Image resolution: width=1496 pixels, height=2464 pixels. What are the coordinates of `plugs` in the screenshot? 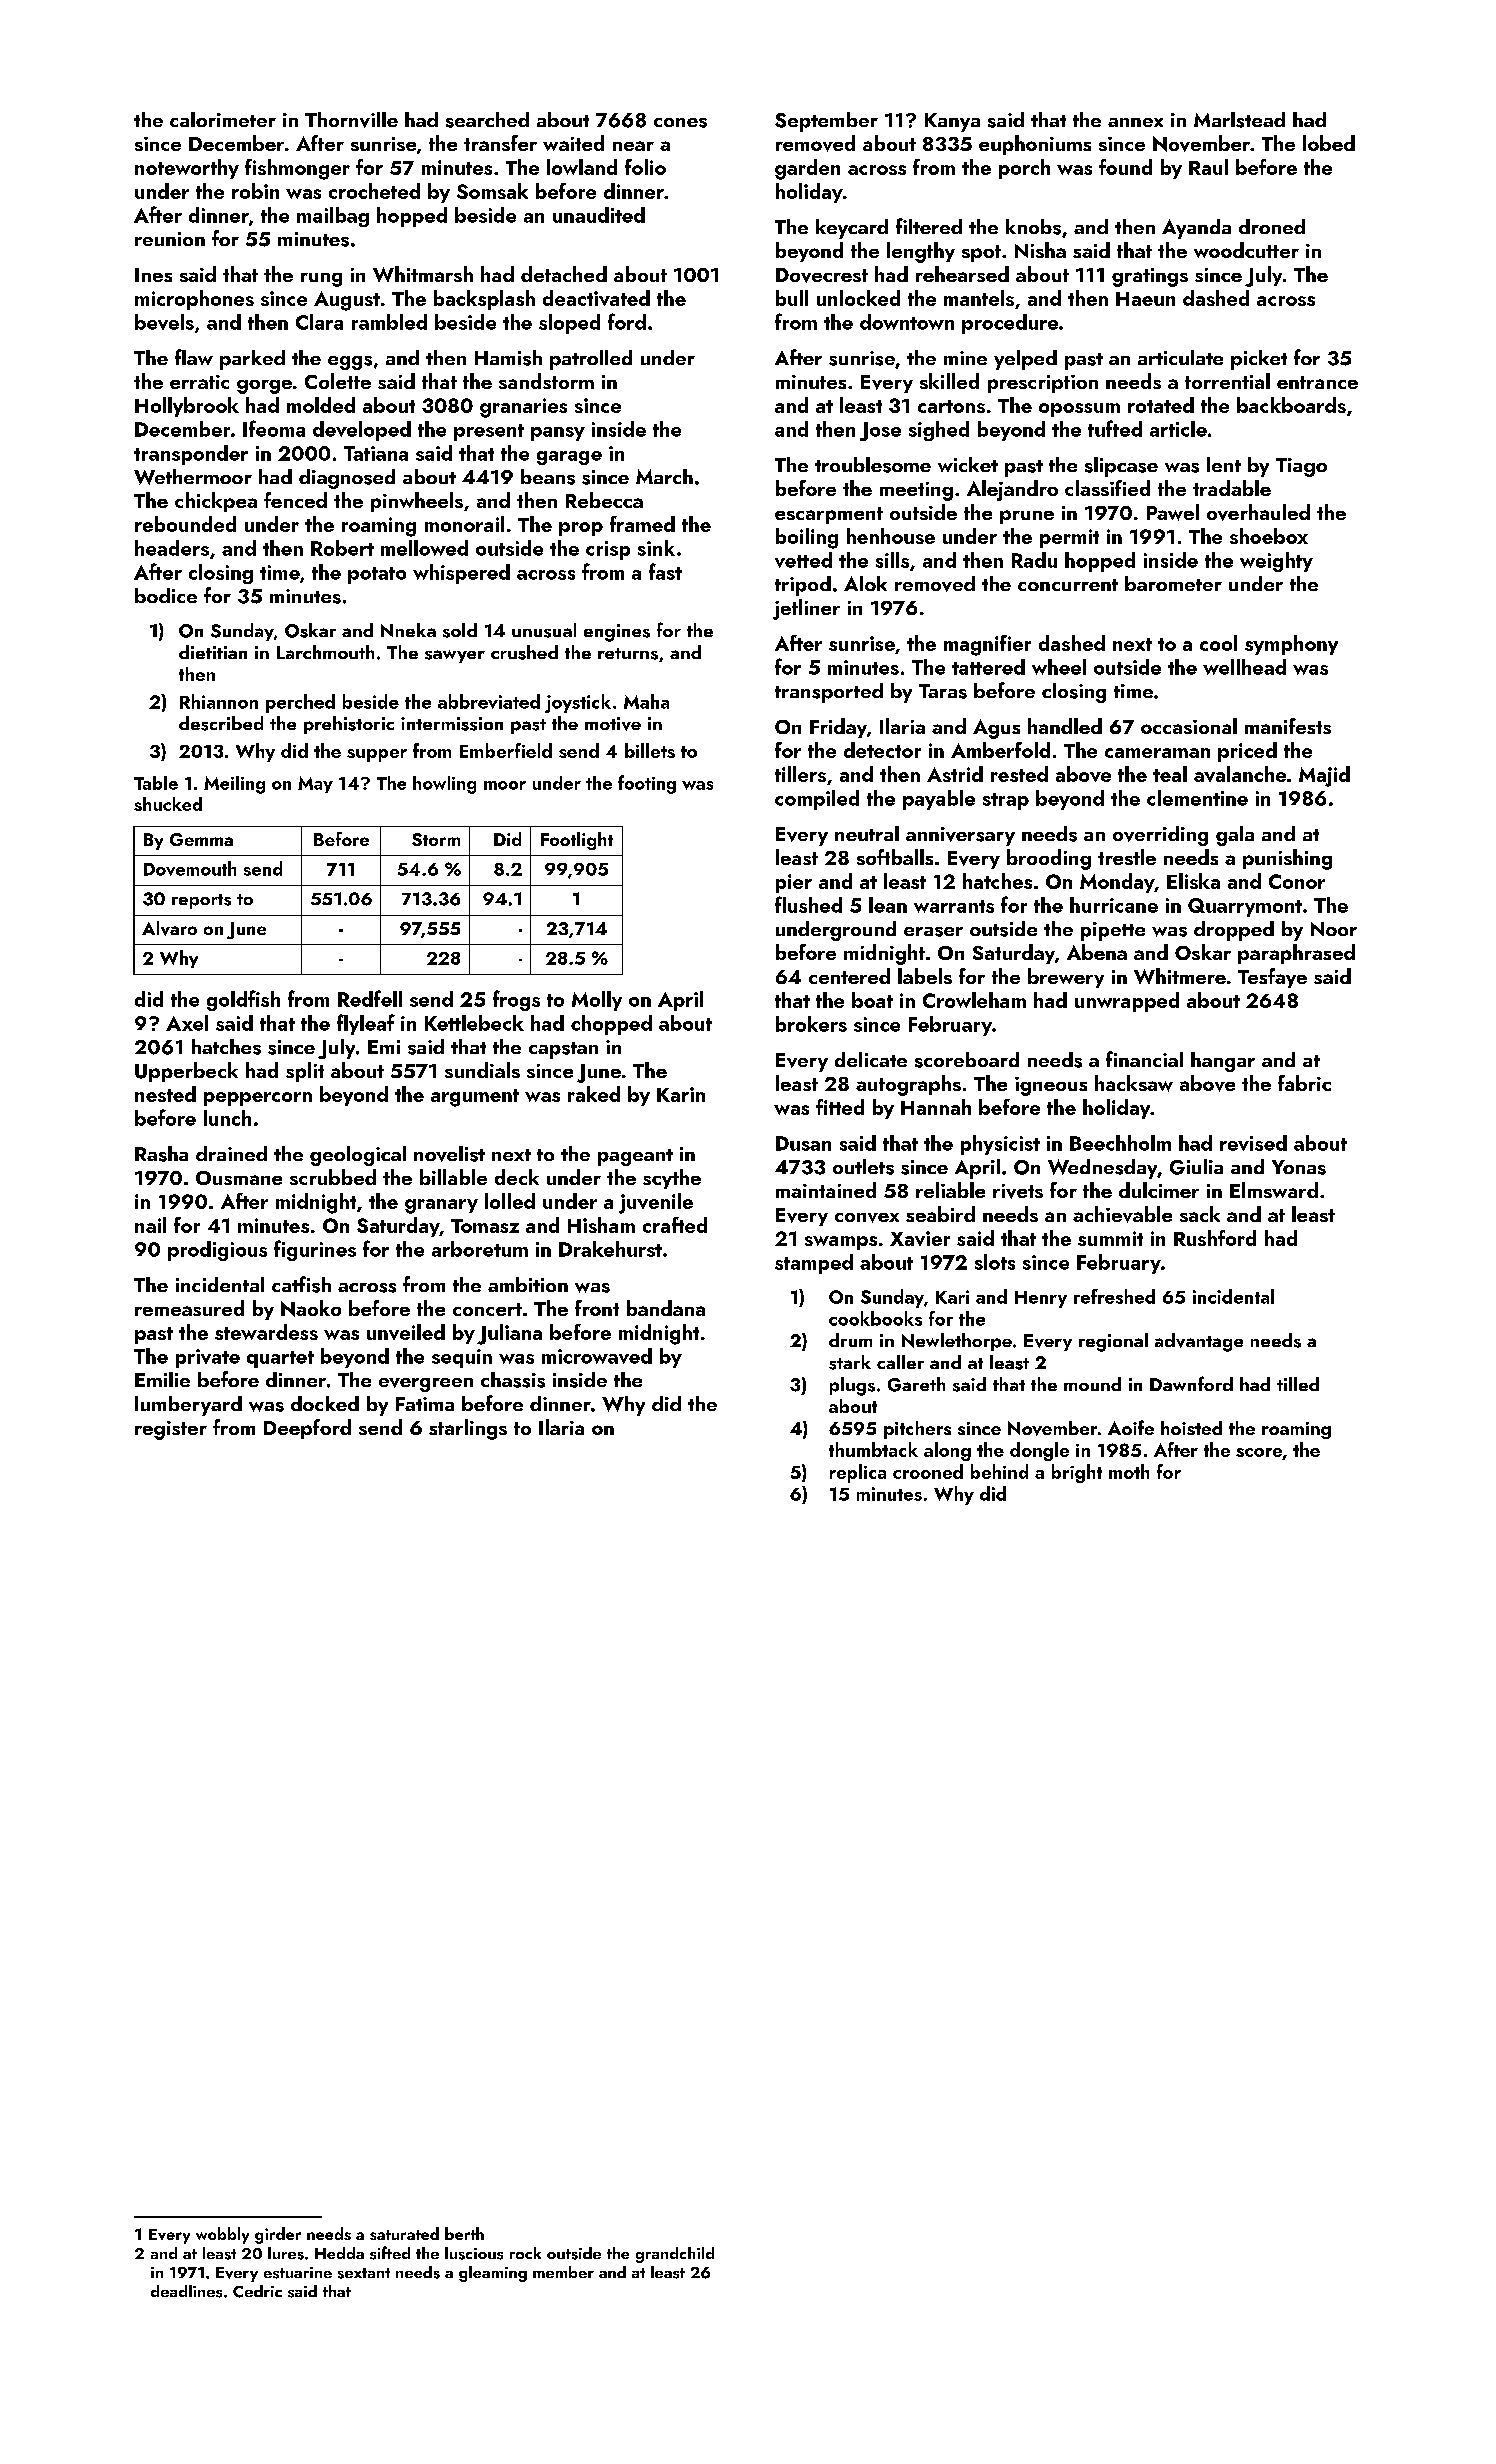 It's located at (852, 1386).
